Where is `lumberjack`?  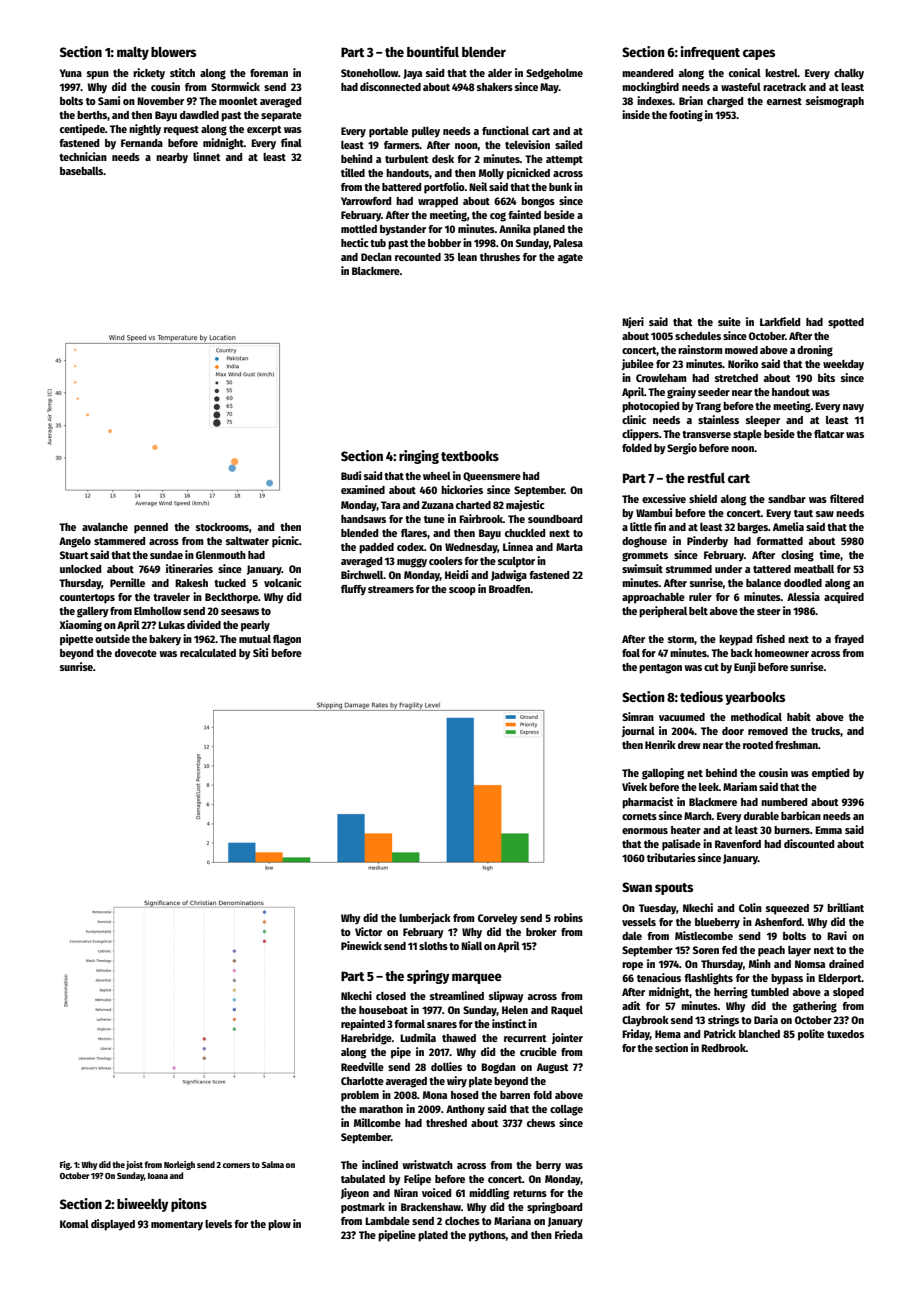
lumberjack is located at coordinates (425, 918).
